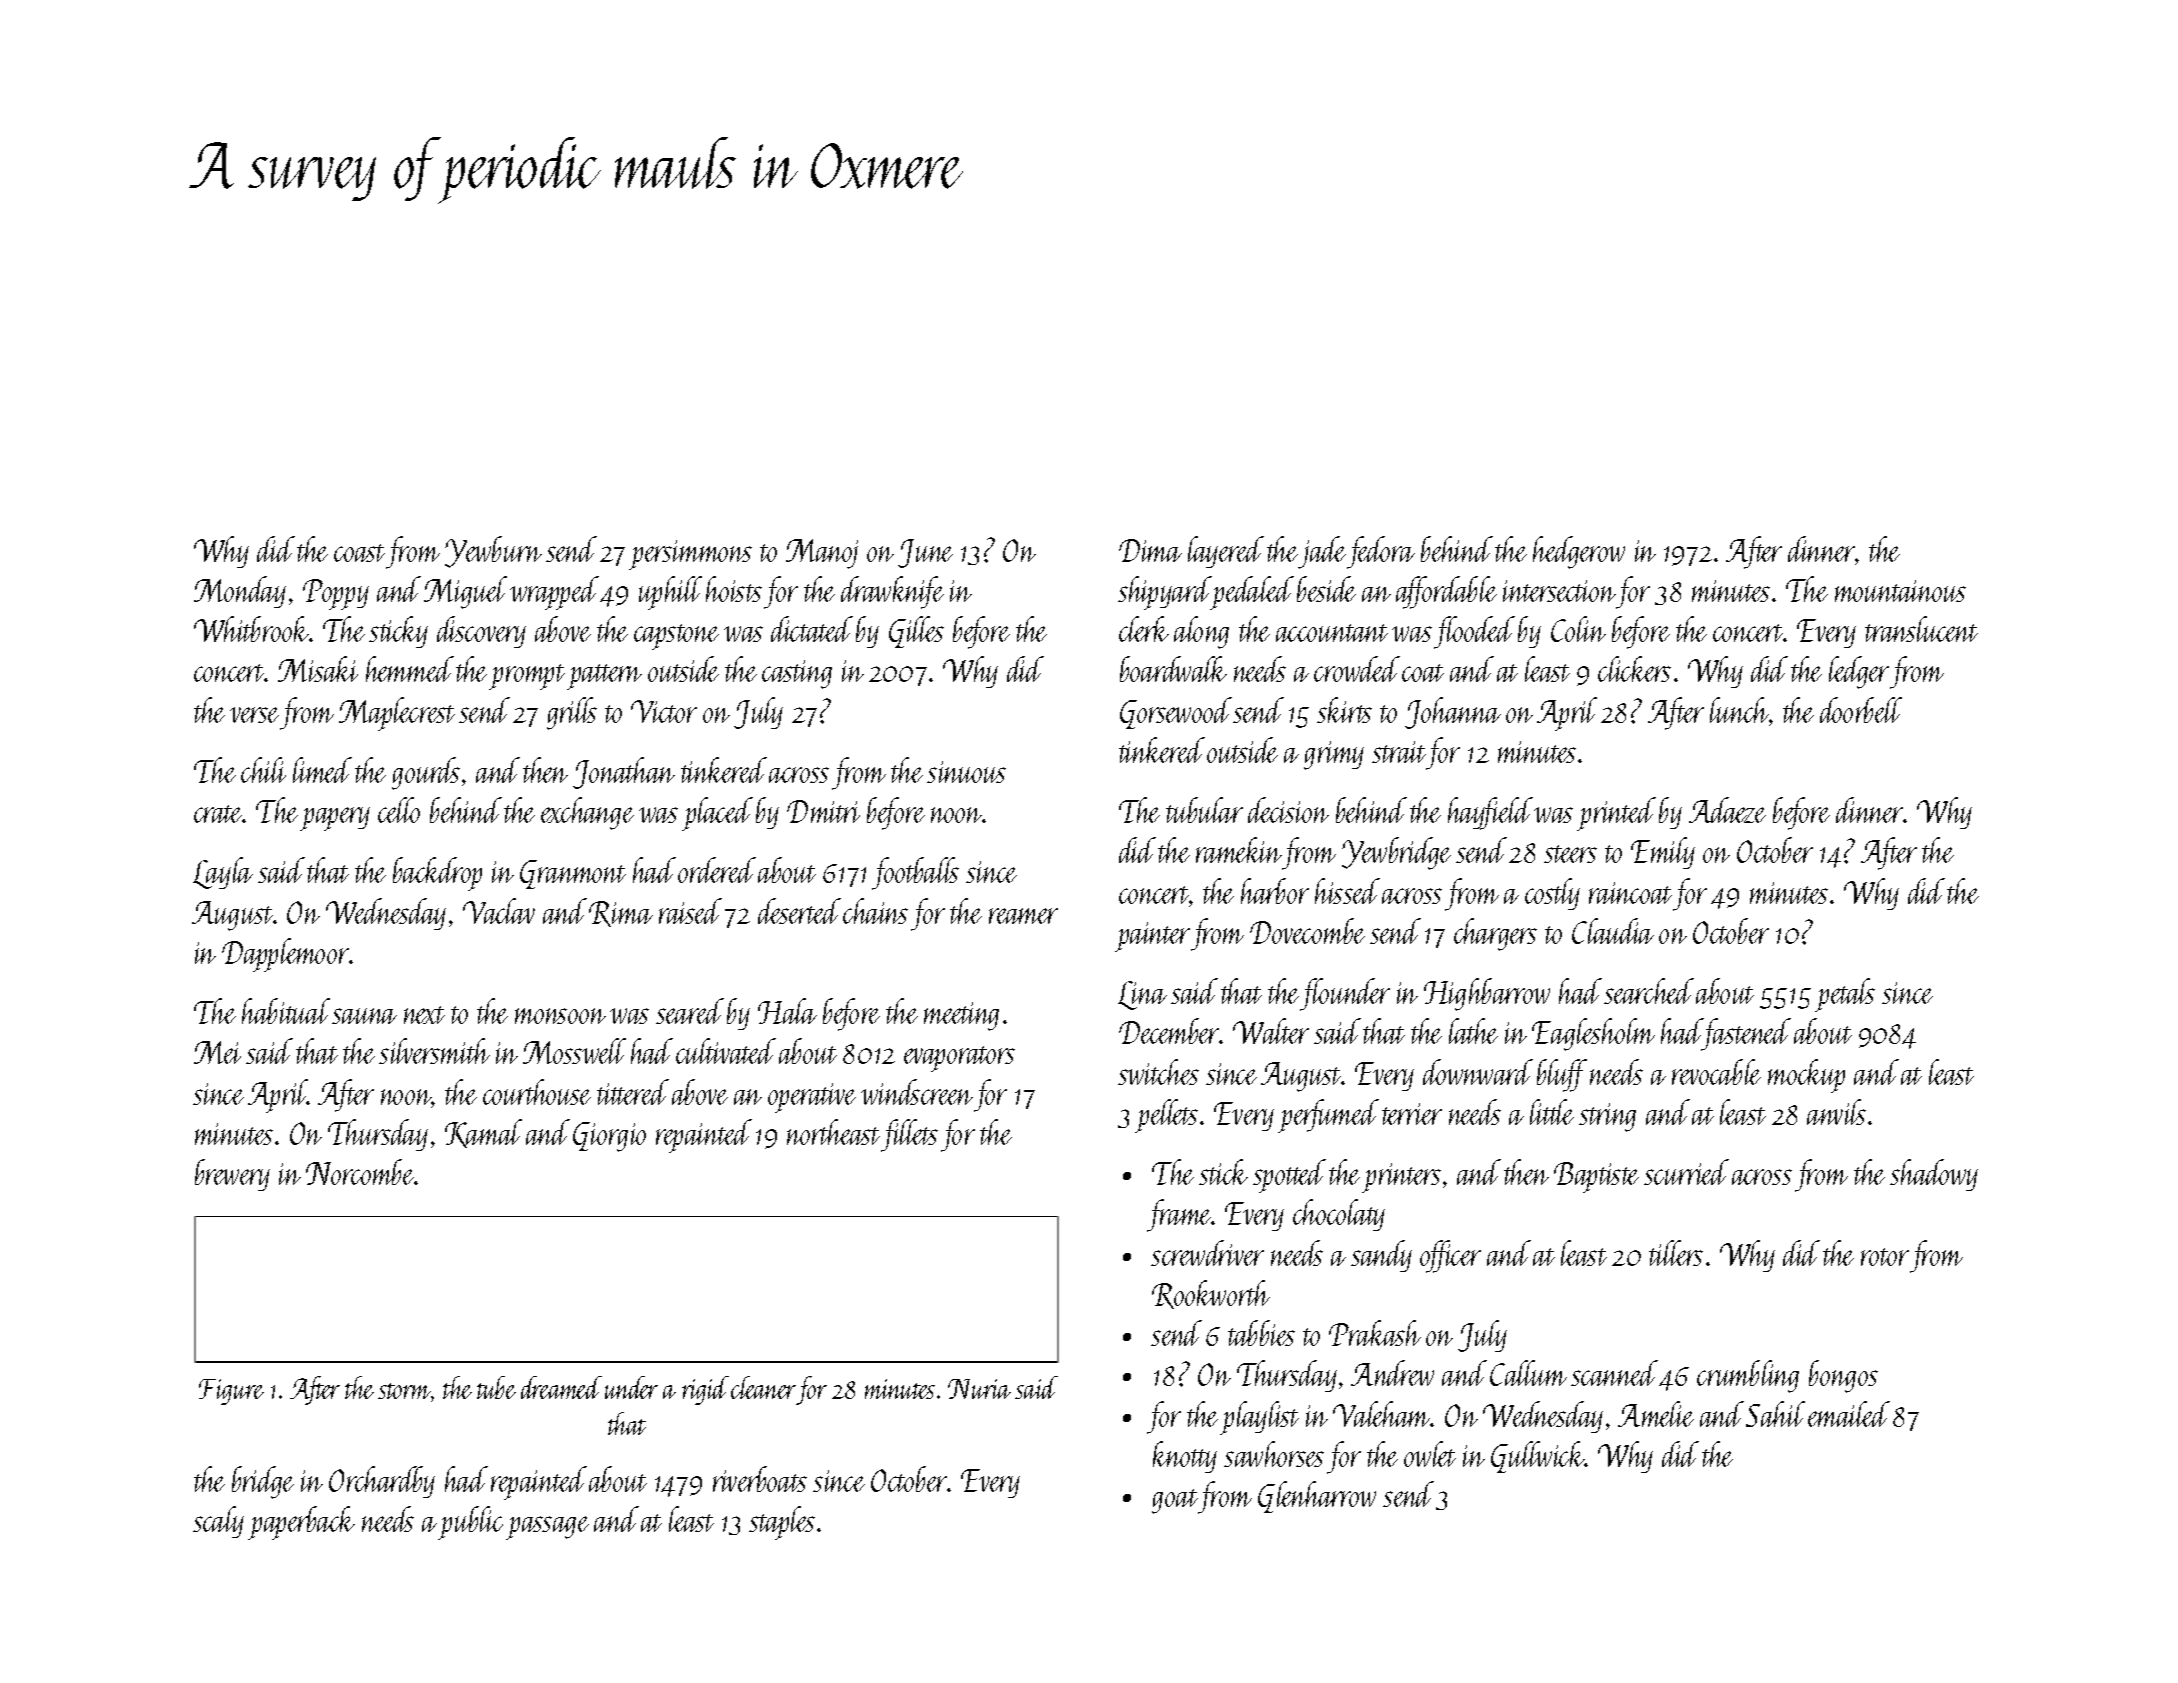 Image resolution: width=2178 pixels, height=1683 pixels. Describe the element at coordinates (1150, 550) in the screenshot. I see `Dima` at that location.
